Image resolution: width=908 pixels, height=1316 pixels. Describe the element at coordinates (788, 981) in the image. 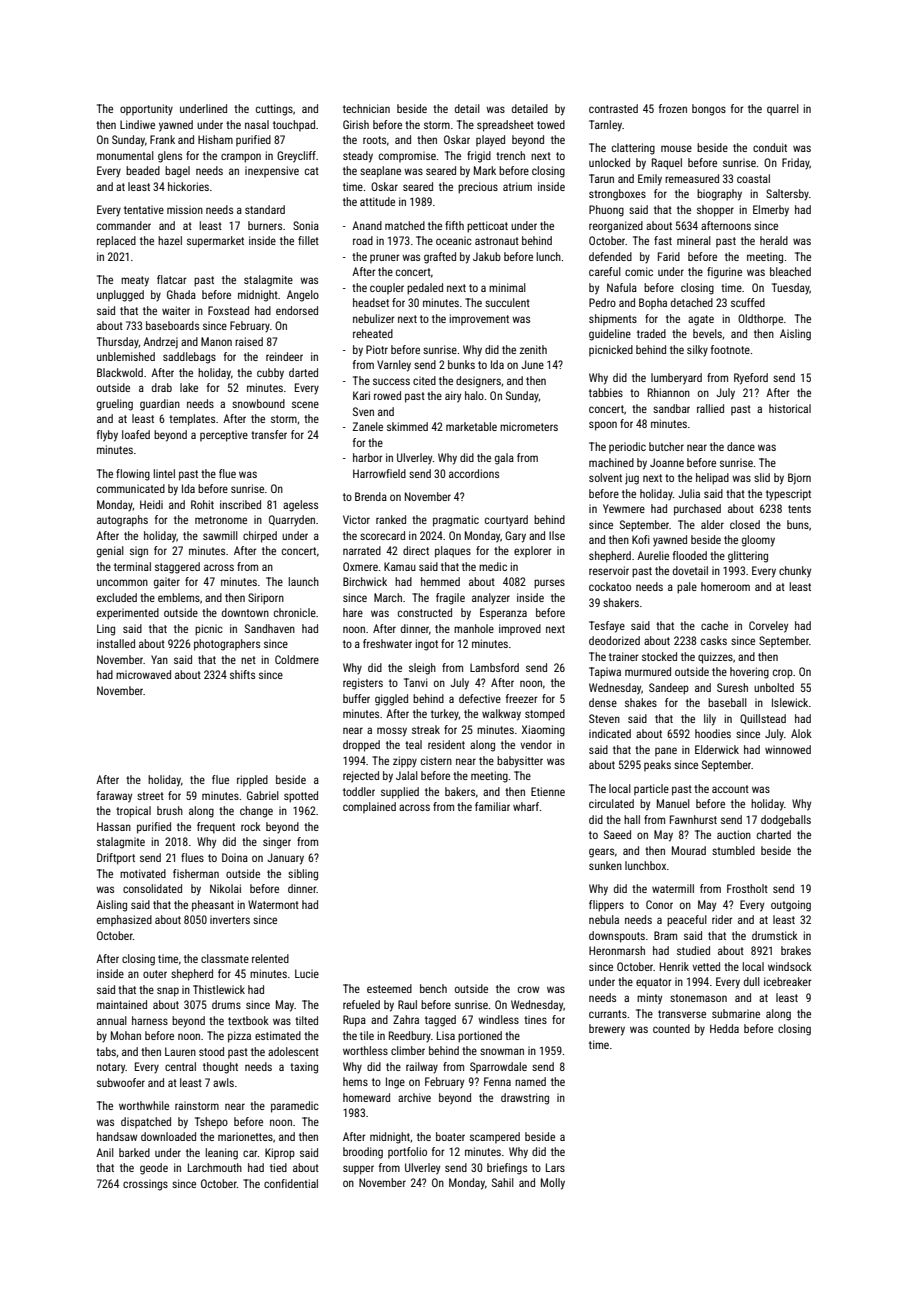

I see `icebreaker` at that location.
